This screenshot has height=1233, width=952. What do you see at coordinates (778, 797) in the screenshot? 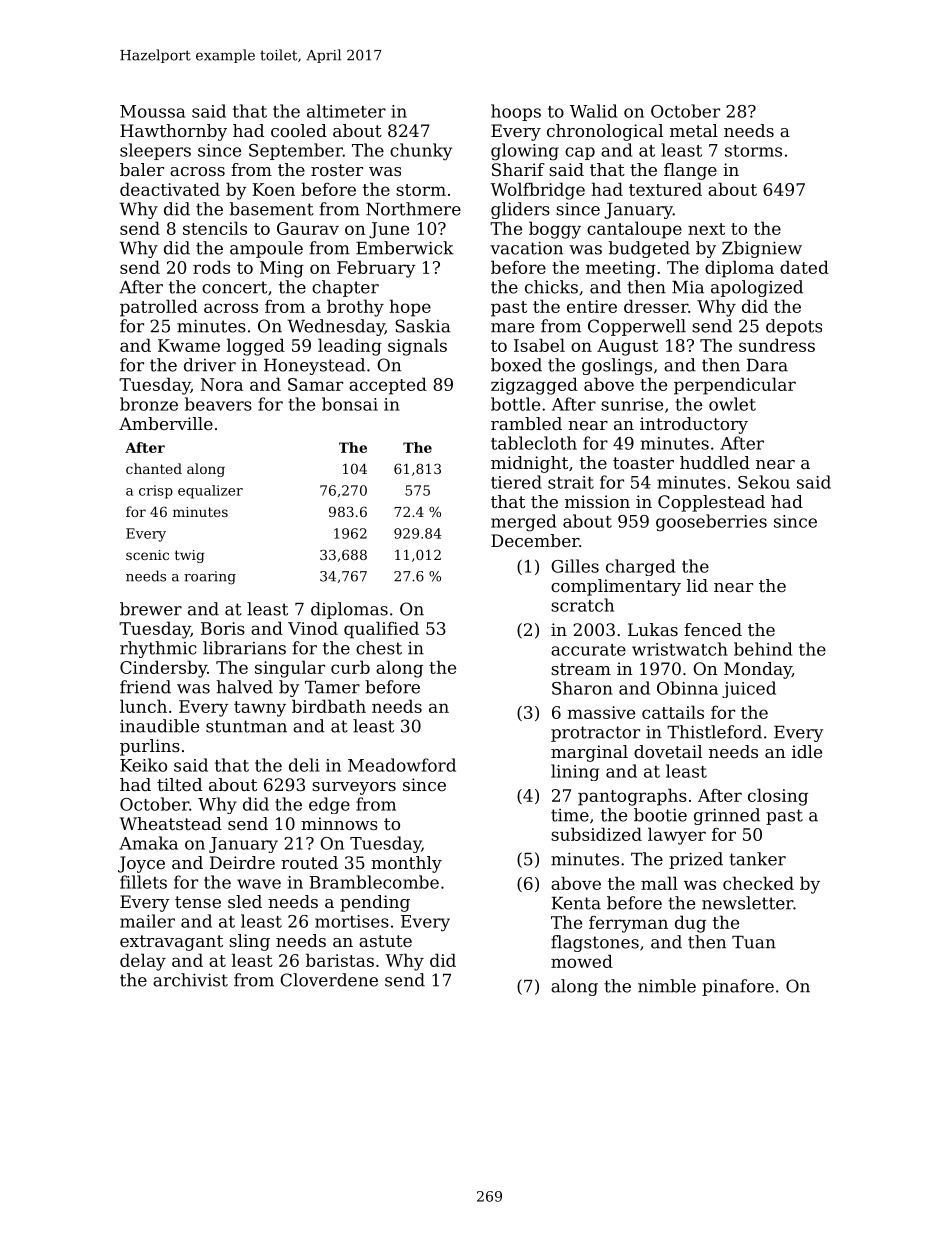
I see `closing` at bounding box center [778, 797].
